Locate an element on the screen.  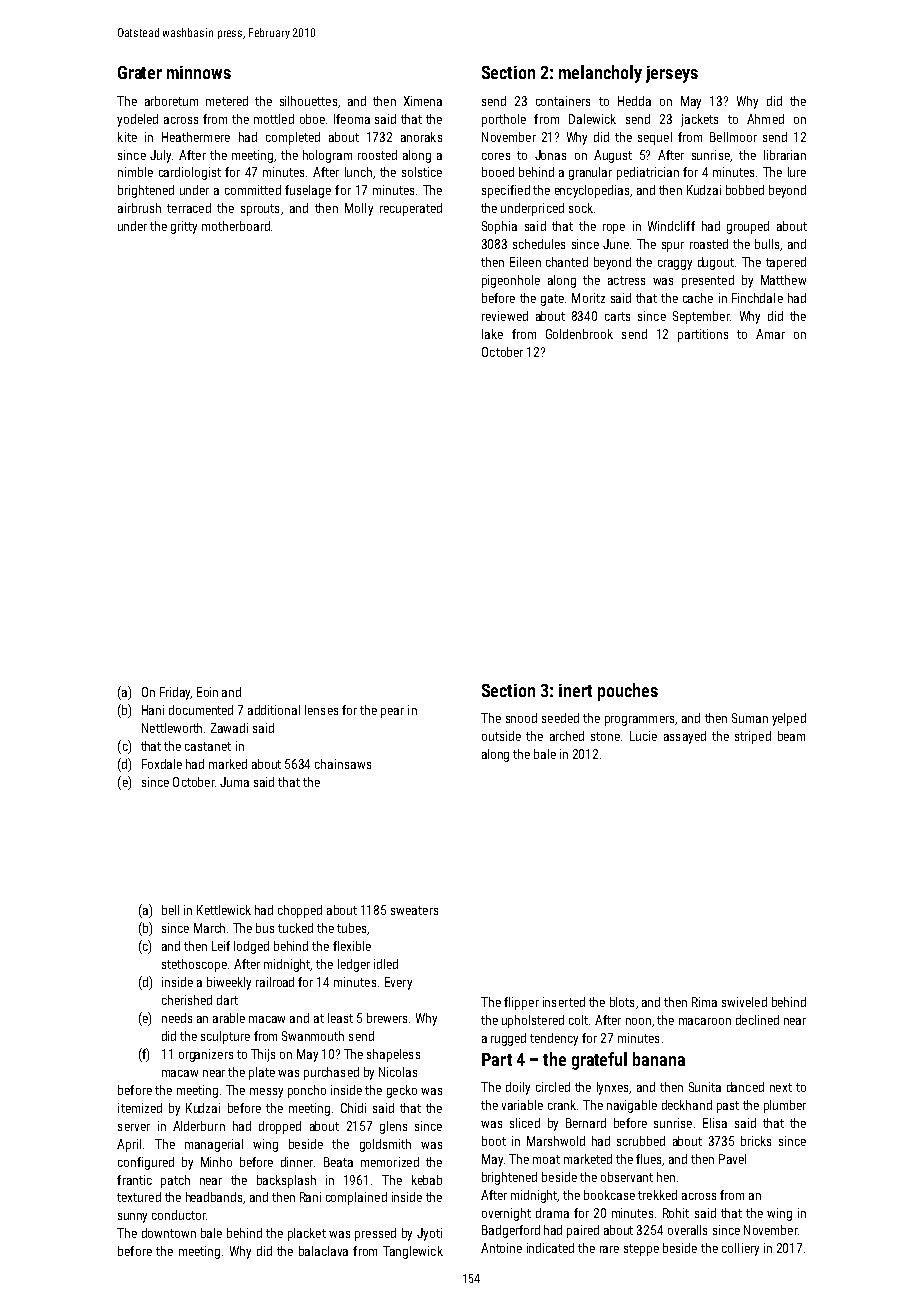
Friday is located at coordinates (175, 693).
